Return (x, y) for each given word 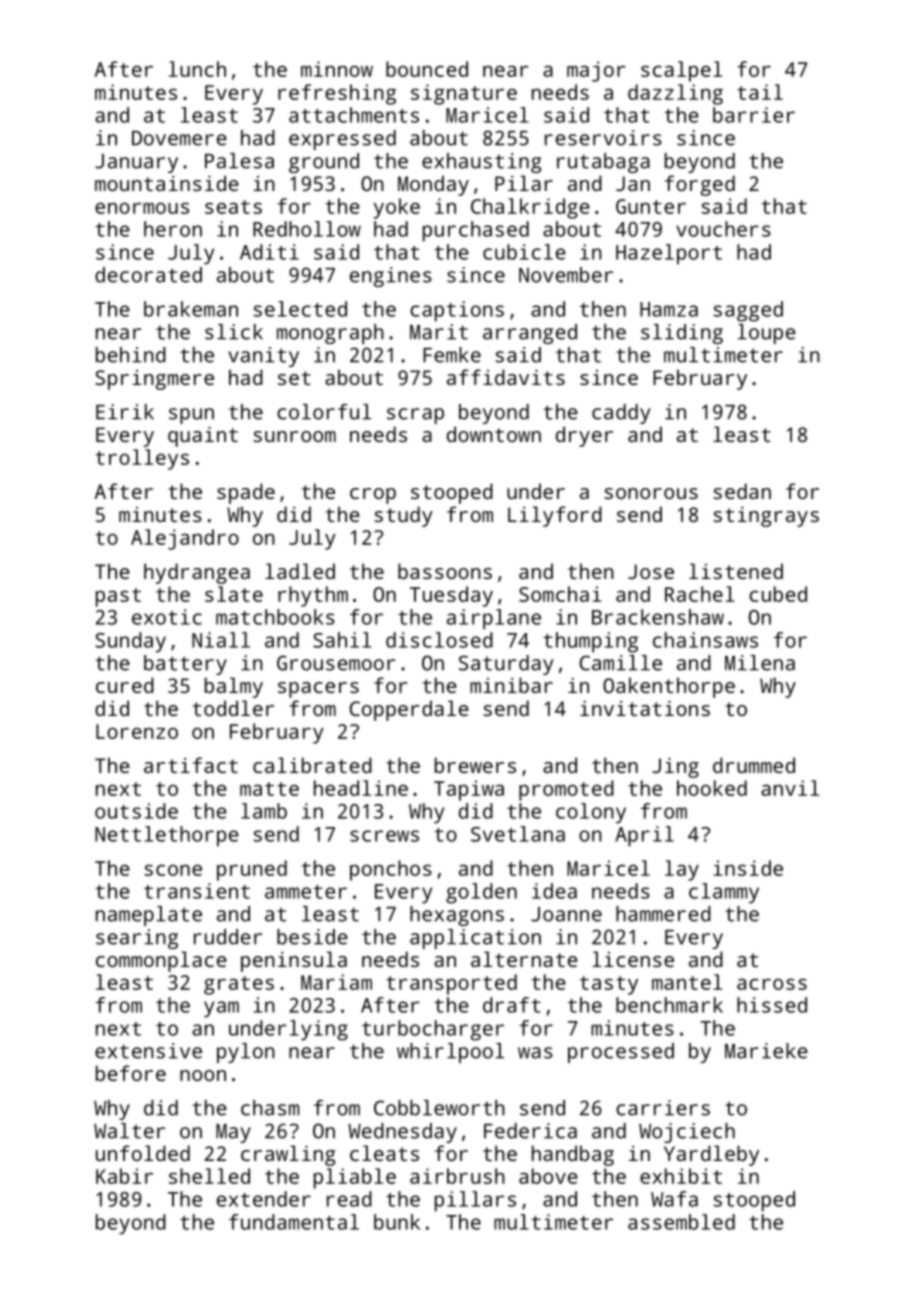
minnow (337, 69)
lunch (197, 69)
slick (234, 332)
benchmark (669, 1005)
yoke (396, 208)
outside (136, 811)
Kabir (124, 1176)
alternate (524, 959)
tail (760, 92)
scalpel (681, 71)
